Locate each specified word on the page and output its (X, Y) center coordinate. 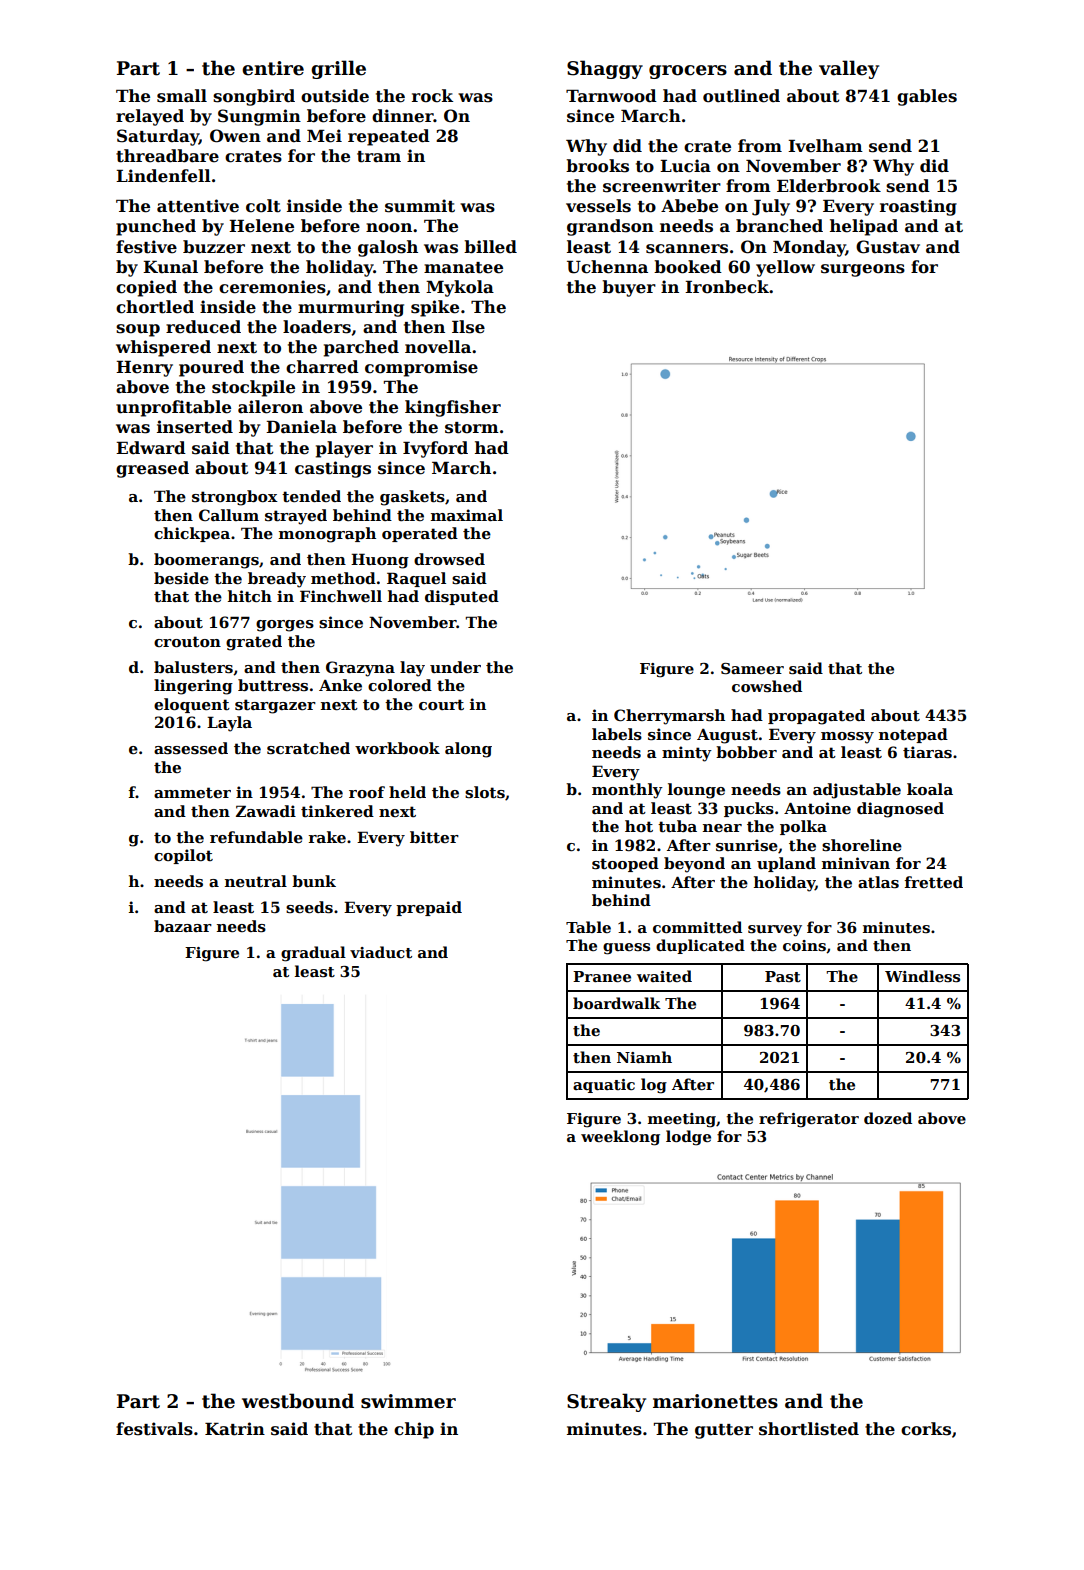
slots (485, 792)
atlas (878, 882)
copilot (183, 856)
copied (146, 288)
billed (490, 247)
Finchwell (341, 596)
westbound (298, 1401)
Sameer (752, 668)
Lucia (685, 166)
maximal (467, 515)
